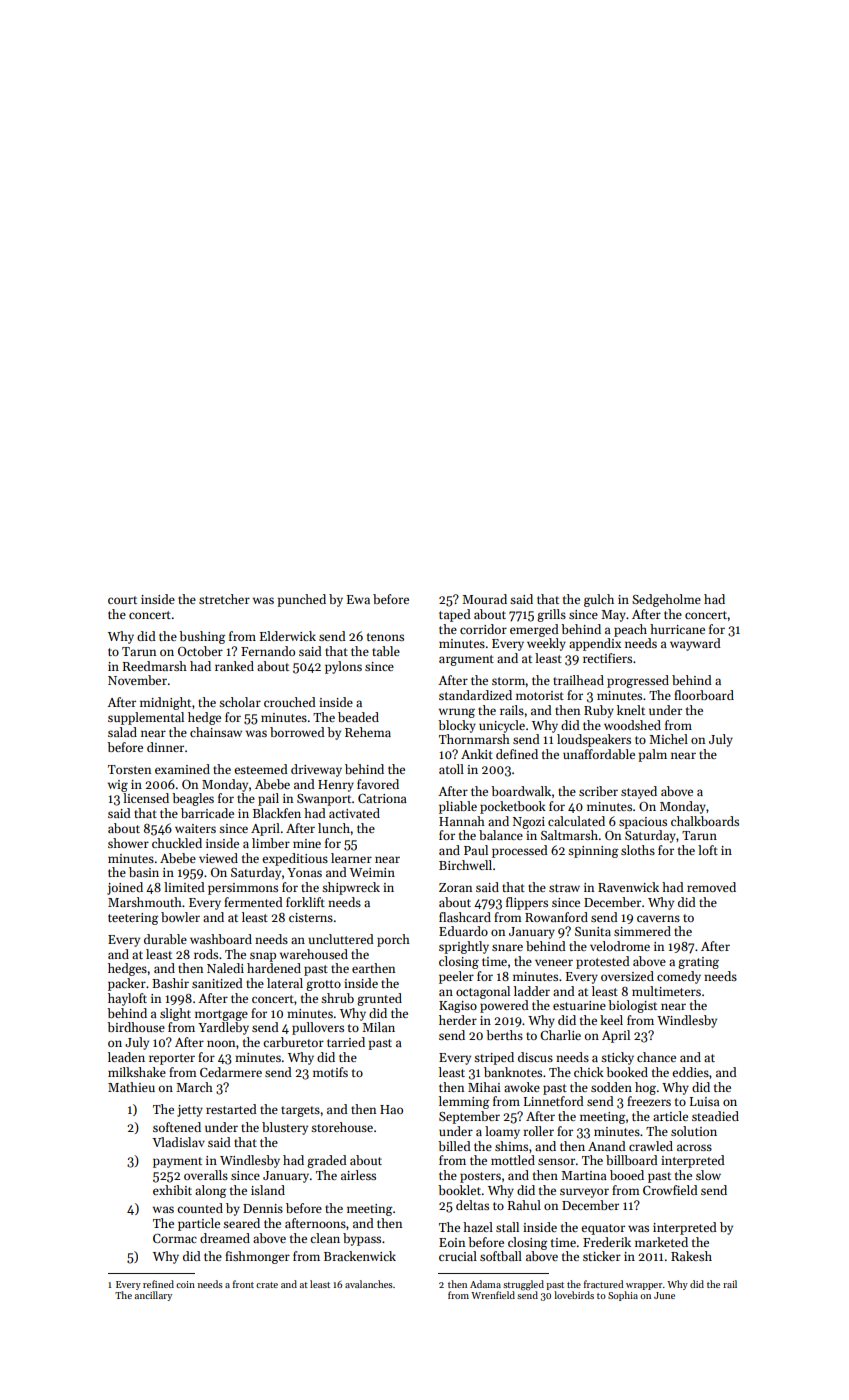 The width and height of the screenshot is (849, 1400). Describe the element at coordinates (165, 703) in the screenshot. I see `midnight` at that location.
